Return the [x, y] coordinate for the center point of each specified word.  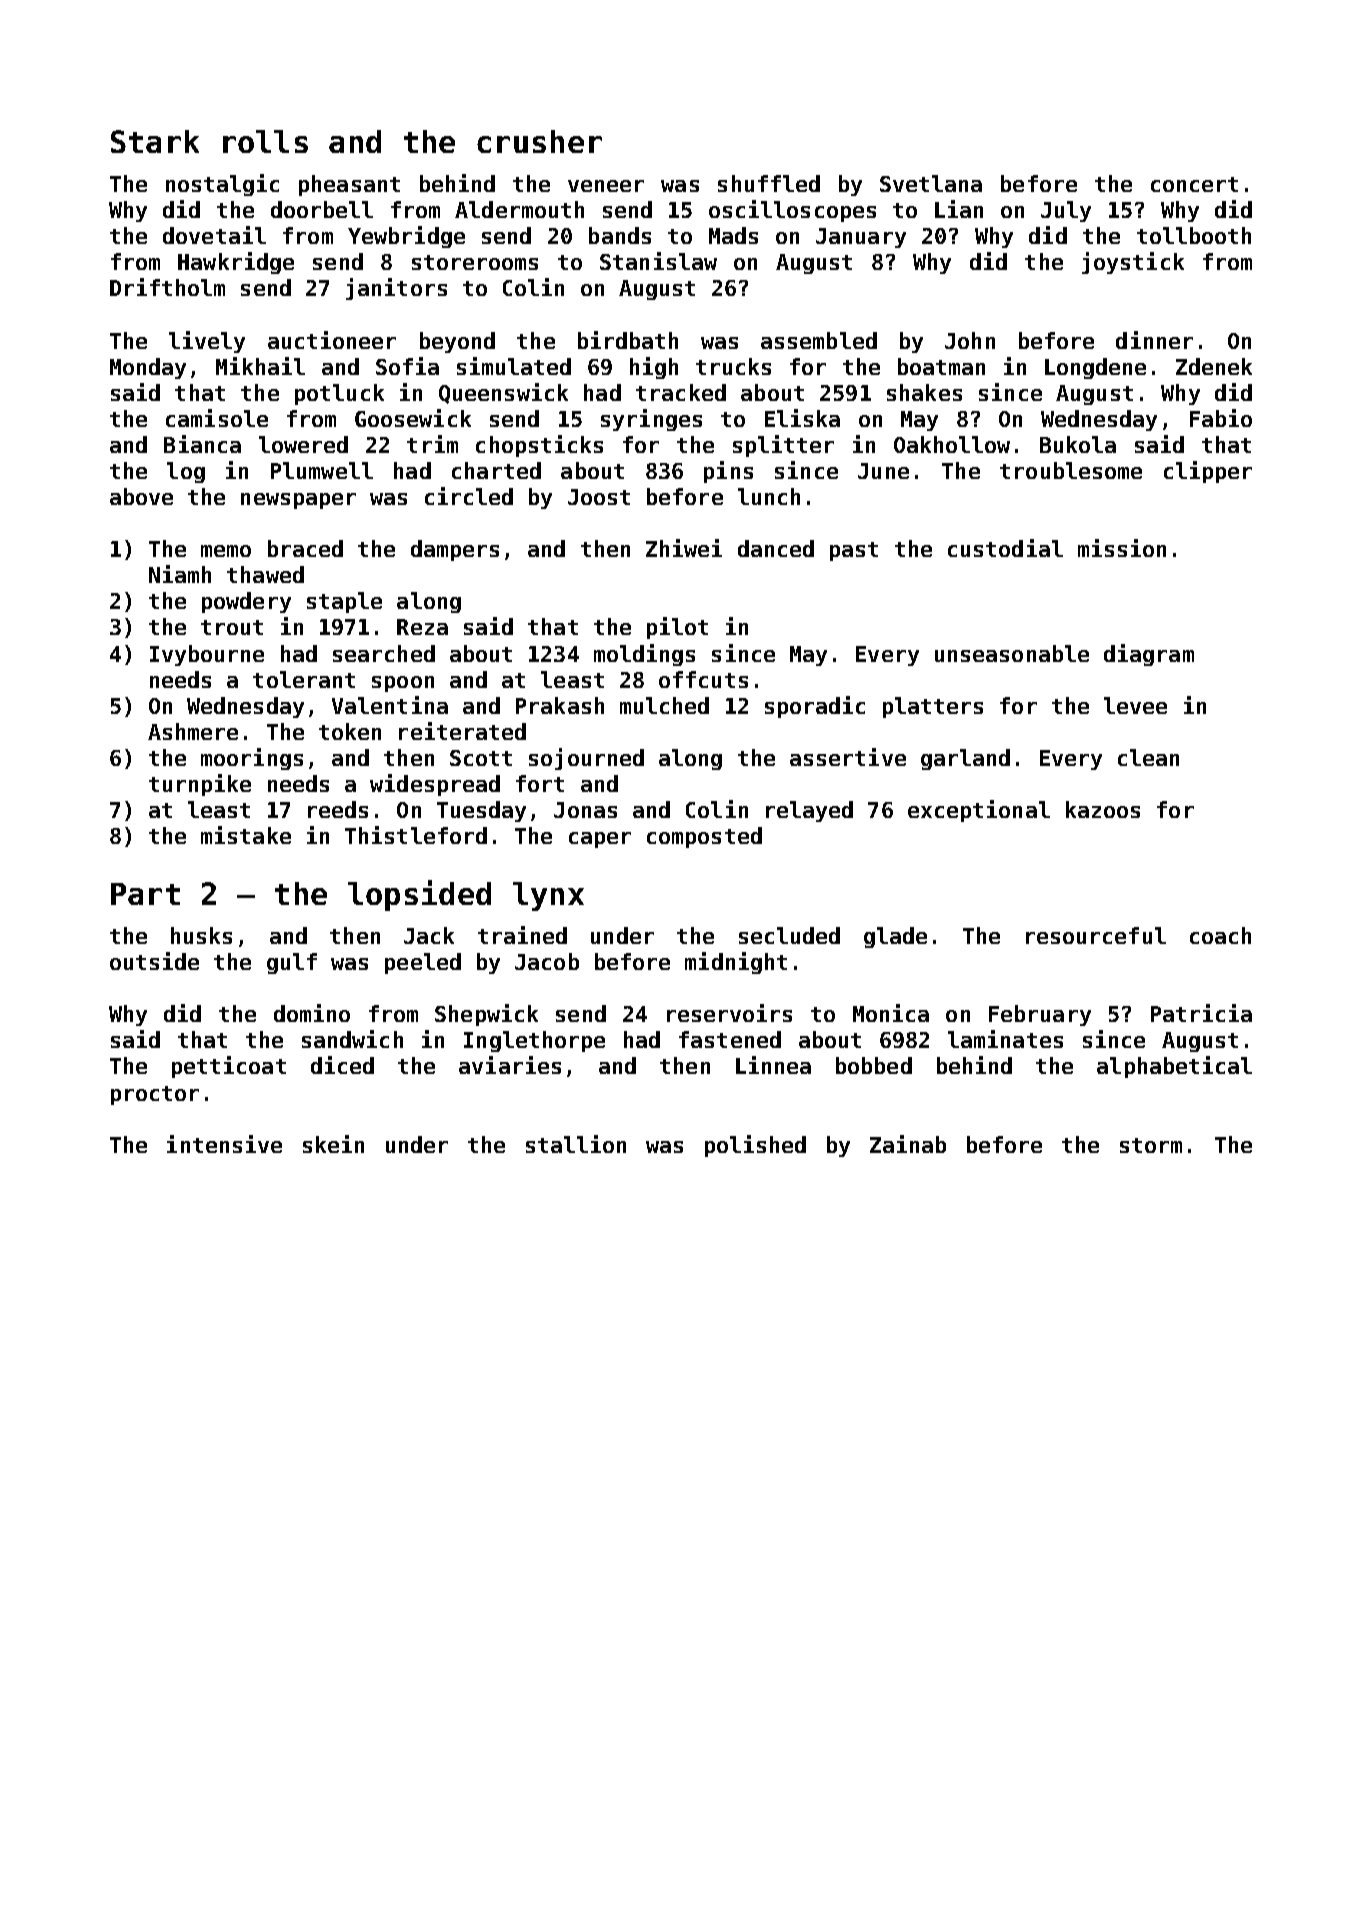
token [350, 731]
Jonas [585, 810]
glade [895, 937]
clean [1148, 757]
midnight [736, 963]
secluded [789, 935]
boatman [941, 366]
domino [312, 1013]
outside [154, 961]
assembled [819, 340]
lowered [303, 444]
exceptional [979, 811]
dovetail [214, 235]
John [970, 340]
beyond [457, 342]
